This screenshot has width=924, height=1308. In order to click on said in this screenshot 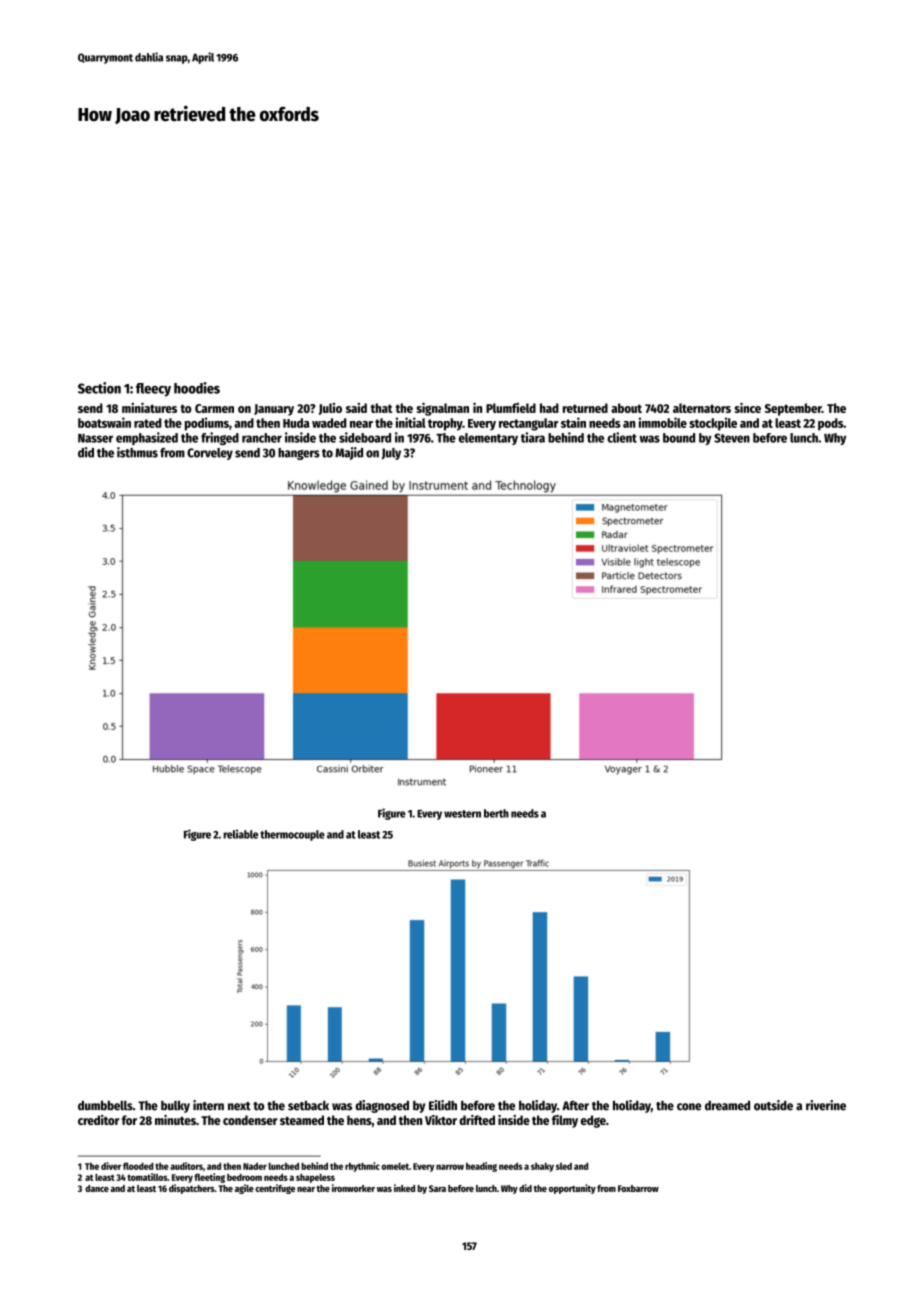, I will do `click(356, 408)`.
